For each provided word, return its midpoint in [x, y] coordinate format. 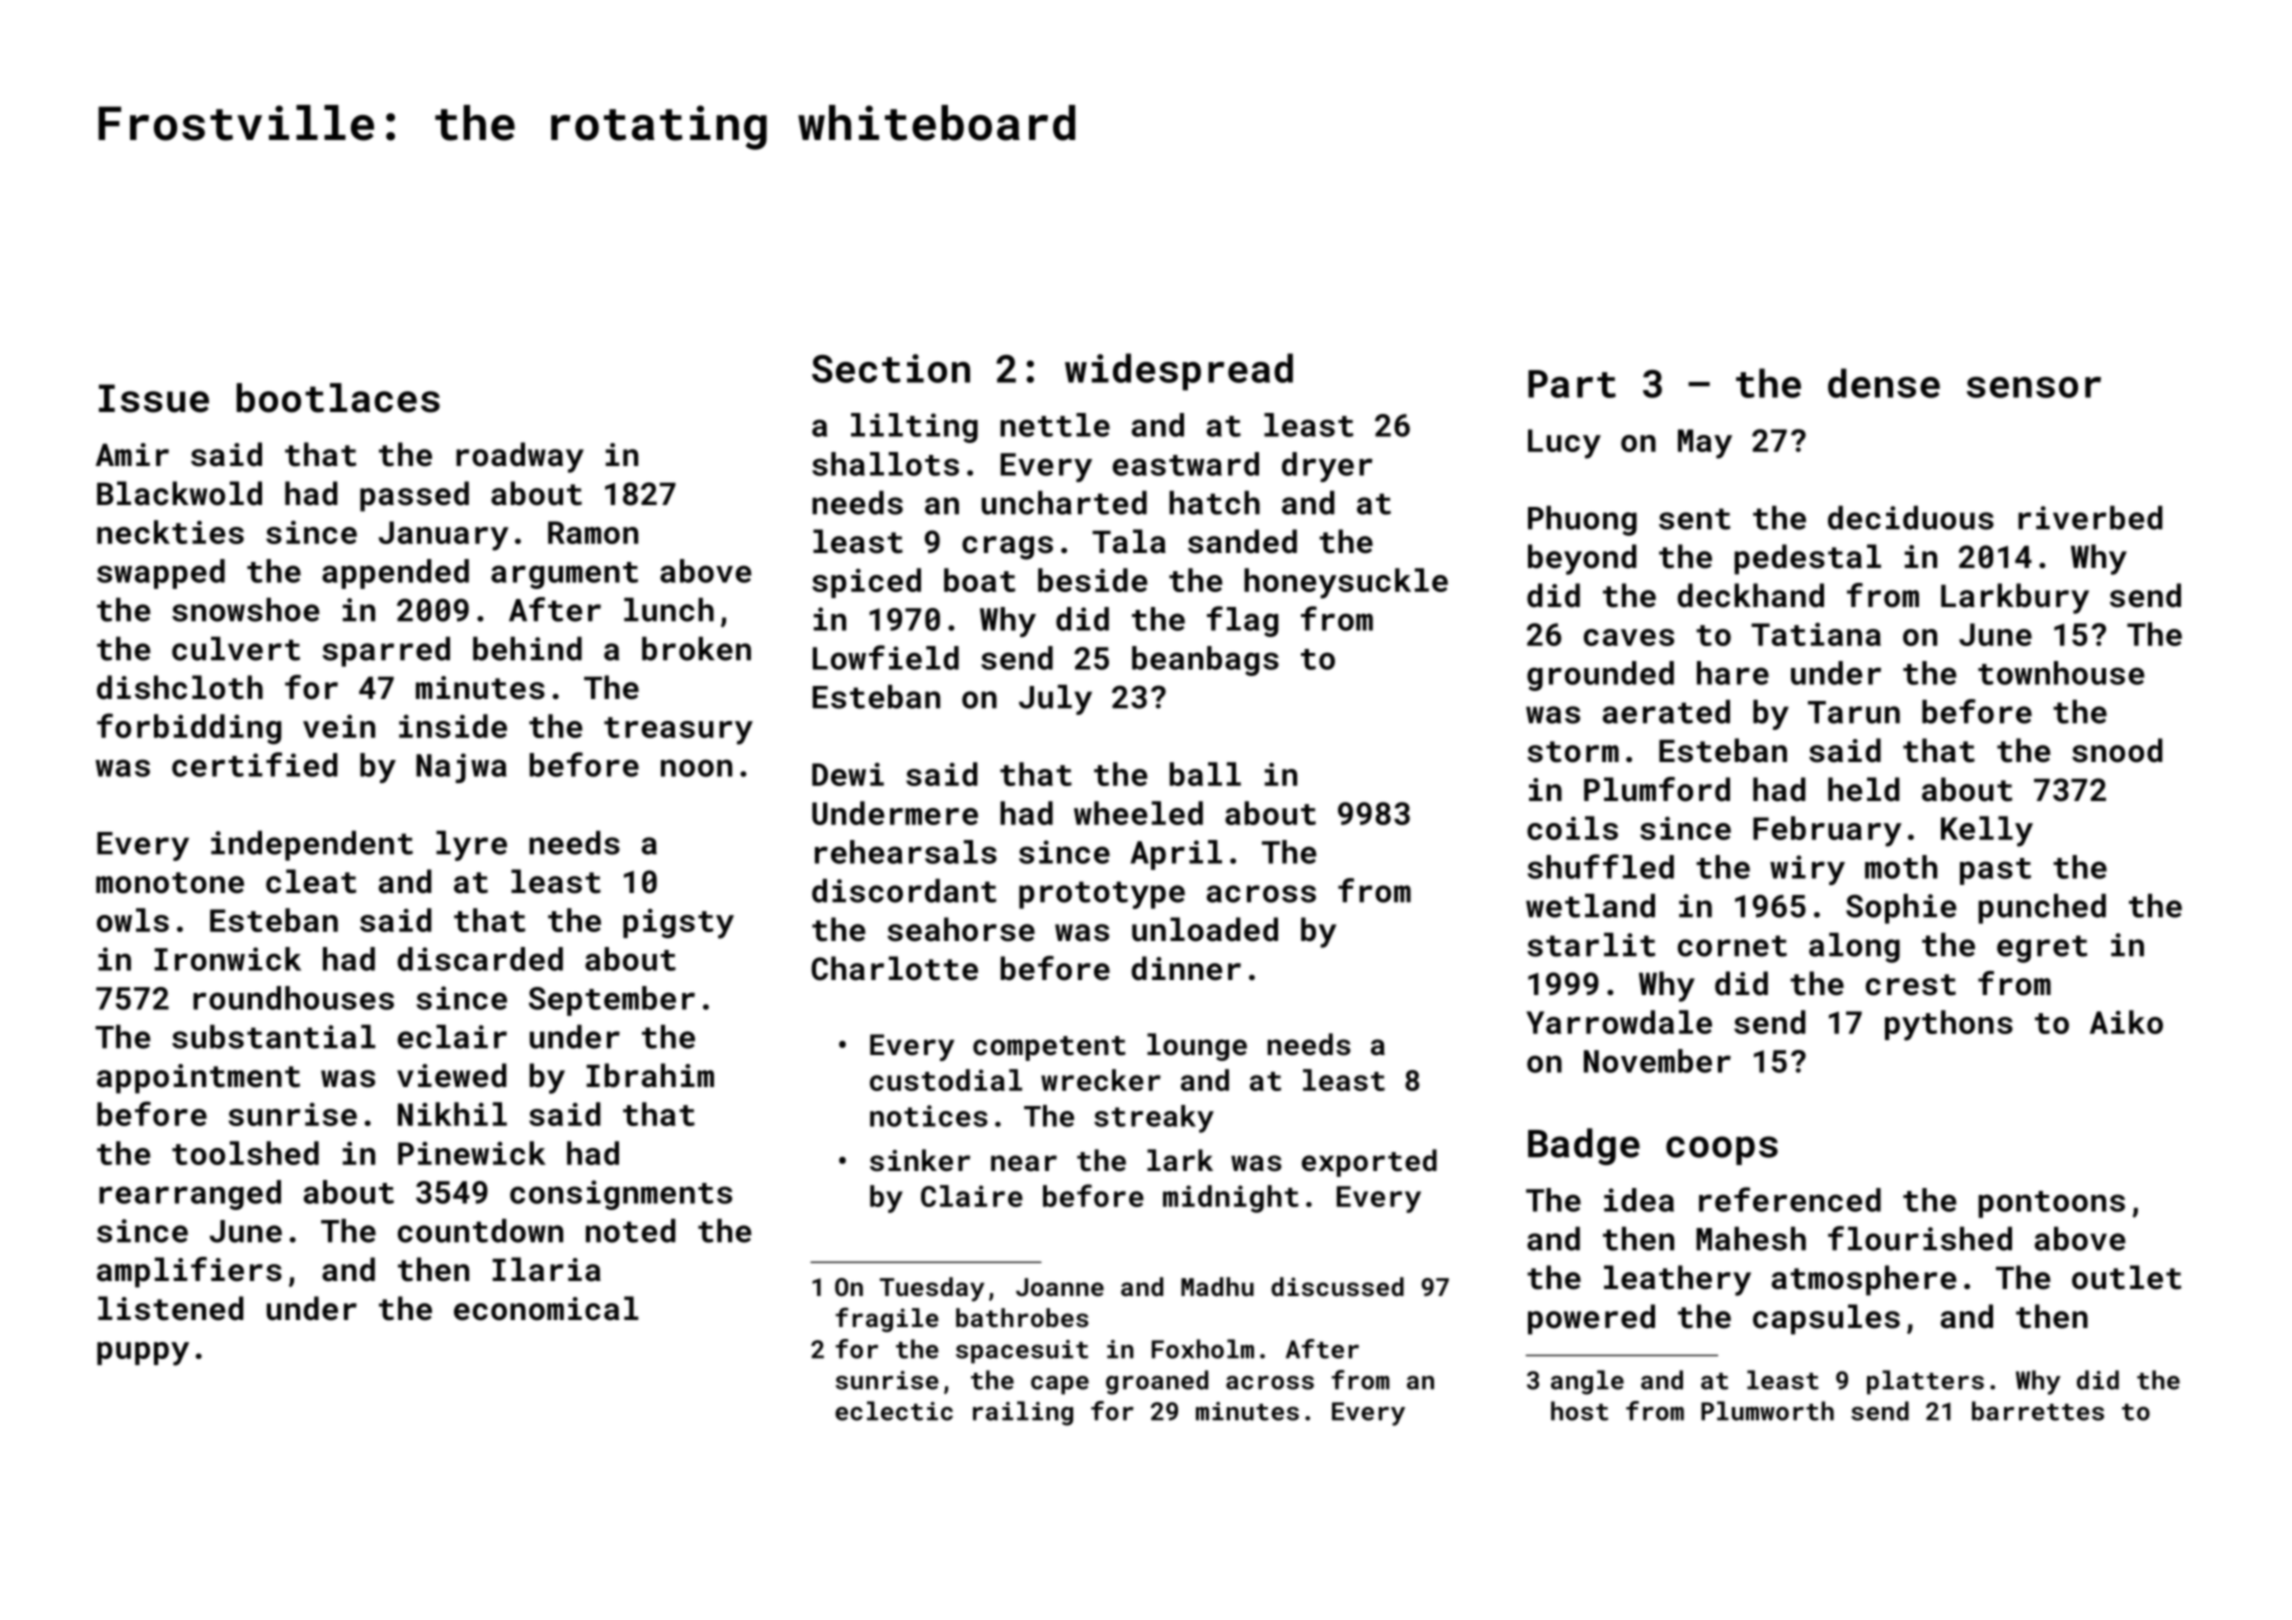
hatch [1214, 503]
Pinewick [472, 1153]
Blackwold [179, 493]
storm [1573, 752]
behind [527, 649]
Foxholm [1203, 1349]
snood [2117, 750]
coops [1722, 1150]
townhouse [2061, 673]
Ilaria [546, 1269]
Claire [972, 1196]
